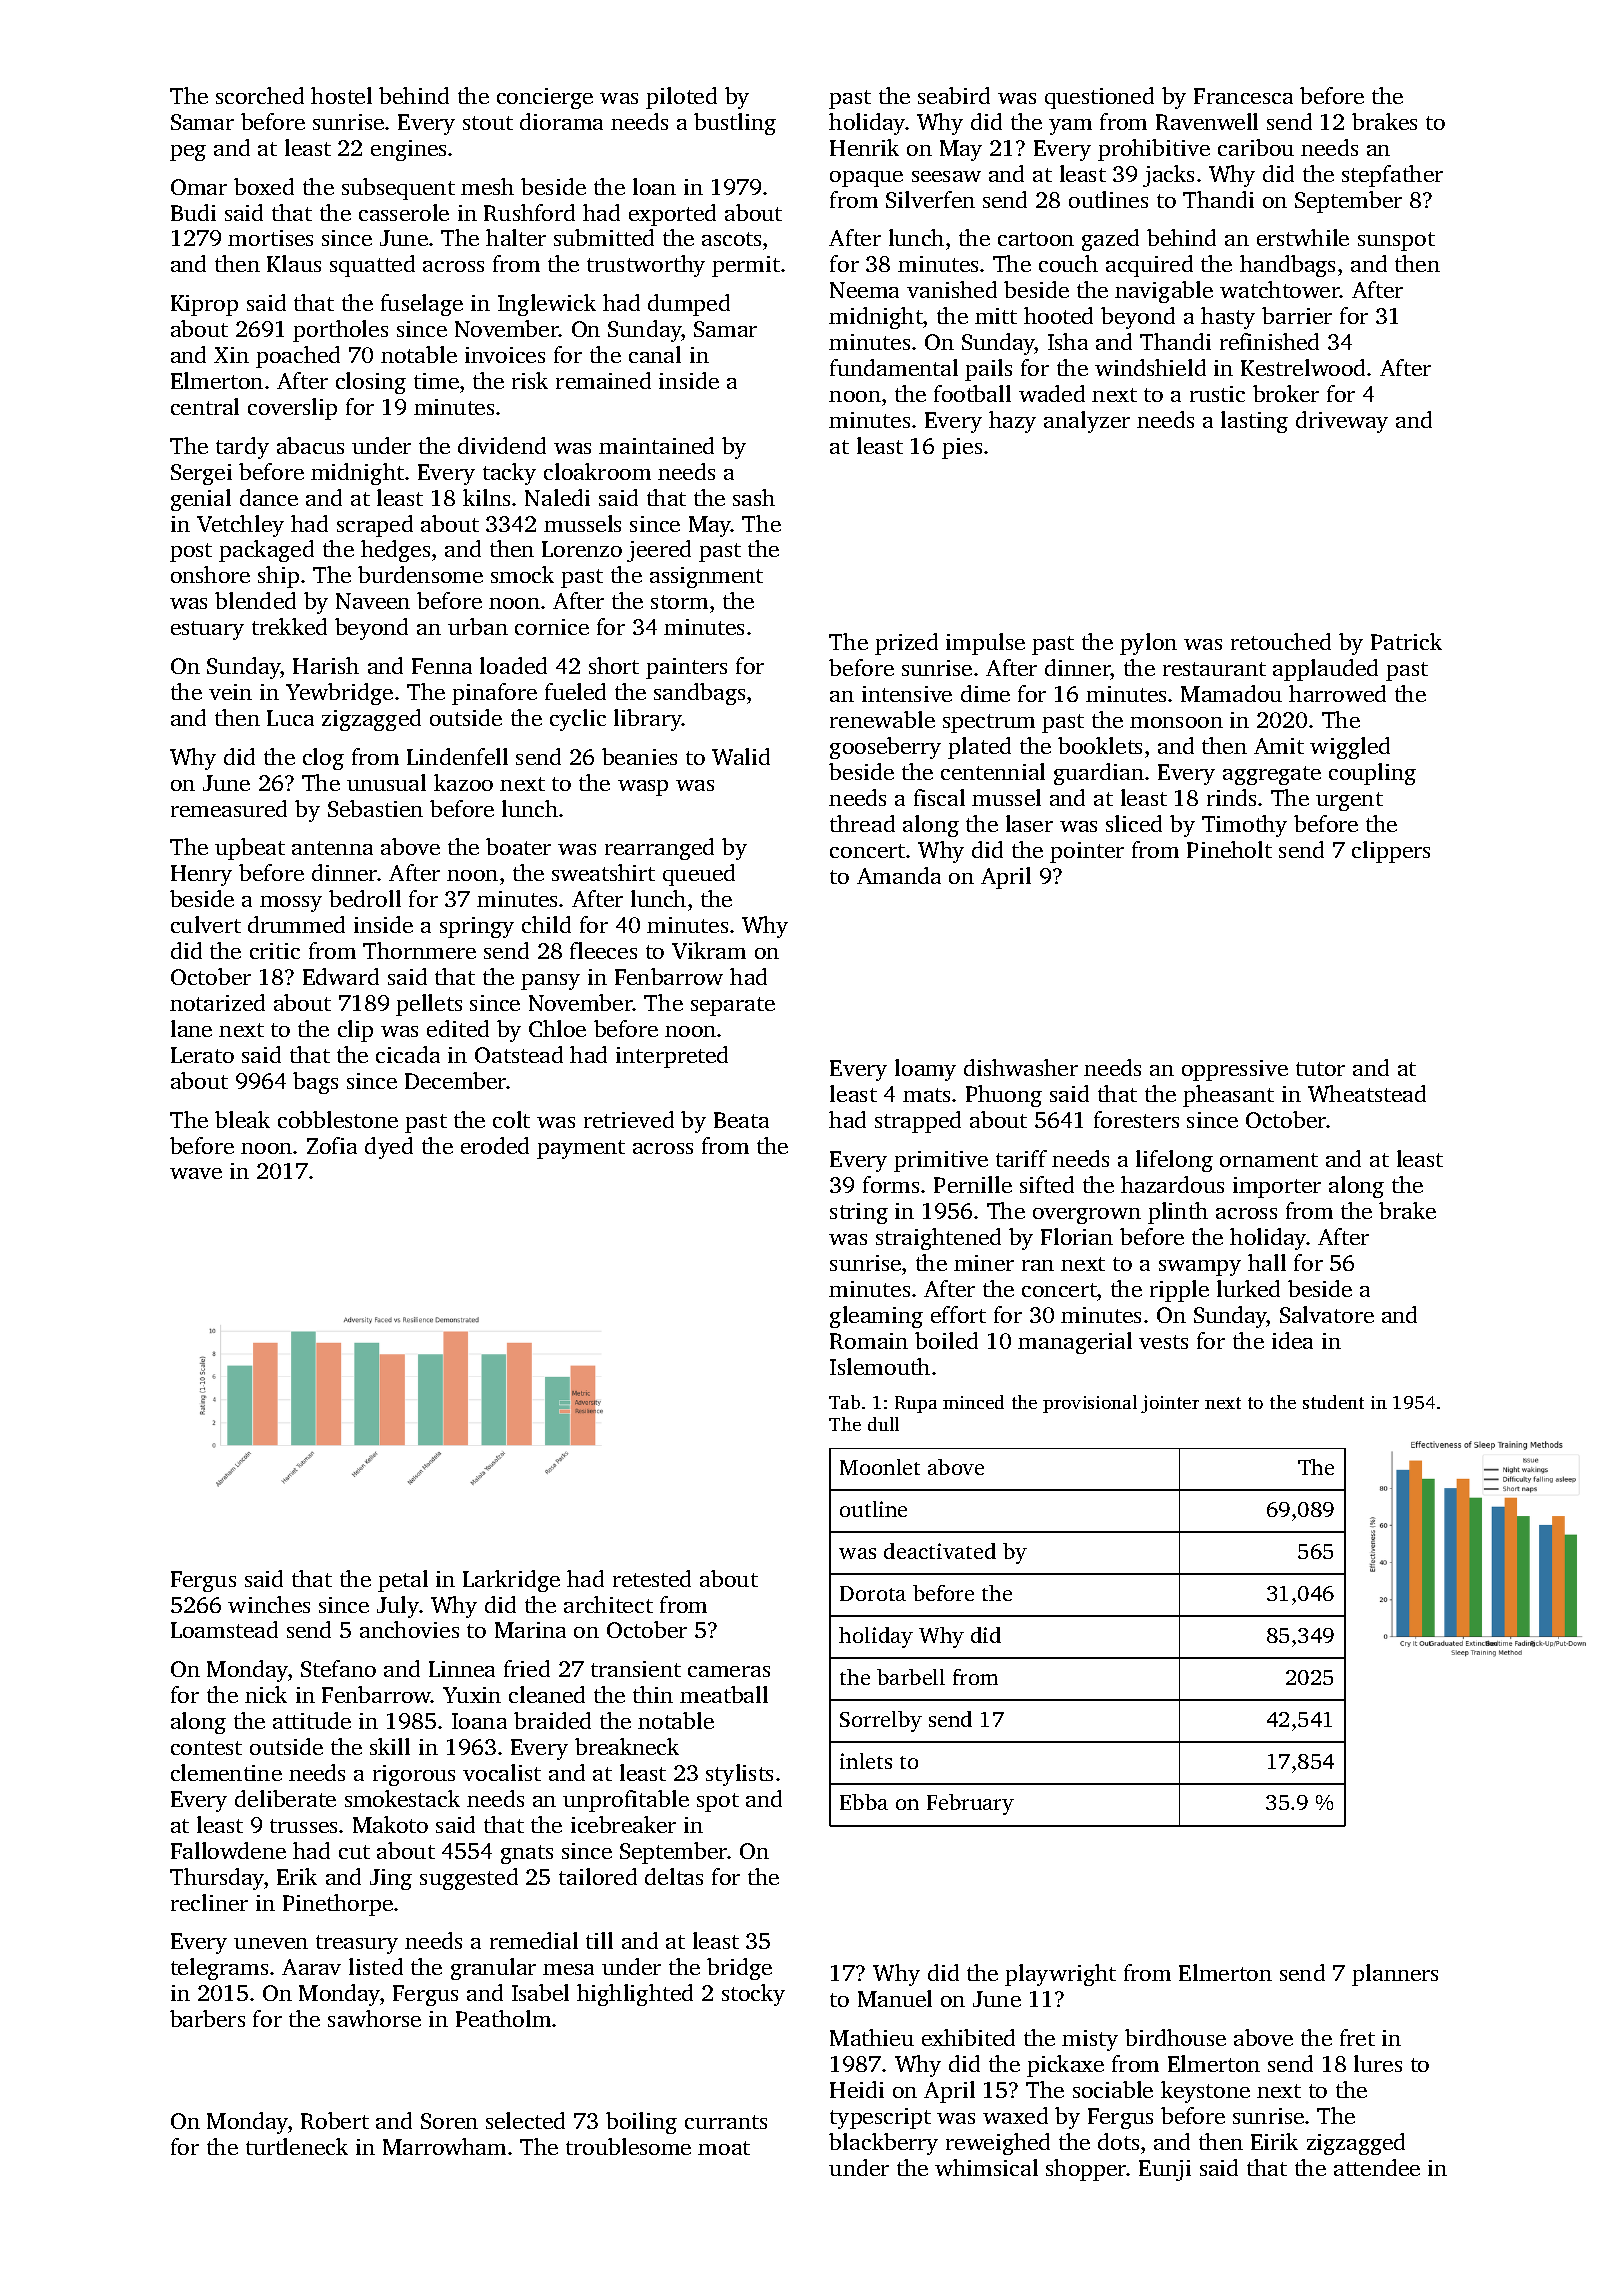 The height and width of the document is (2292, 1620). I want to click on listed, so click(376, 1966).
